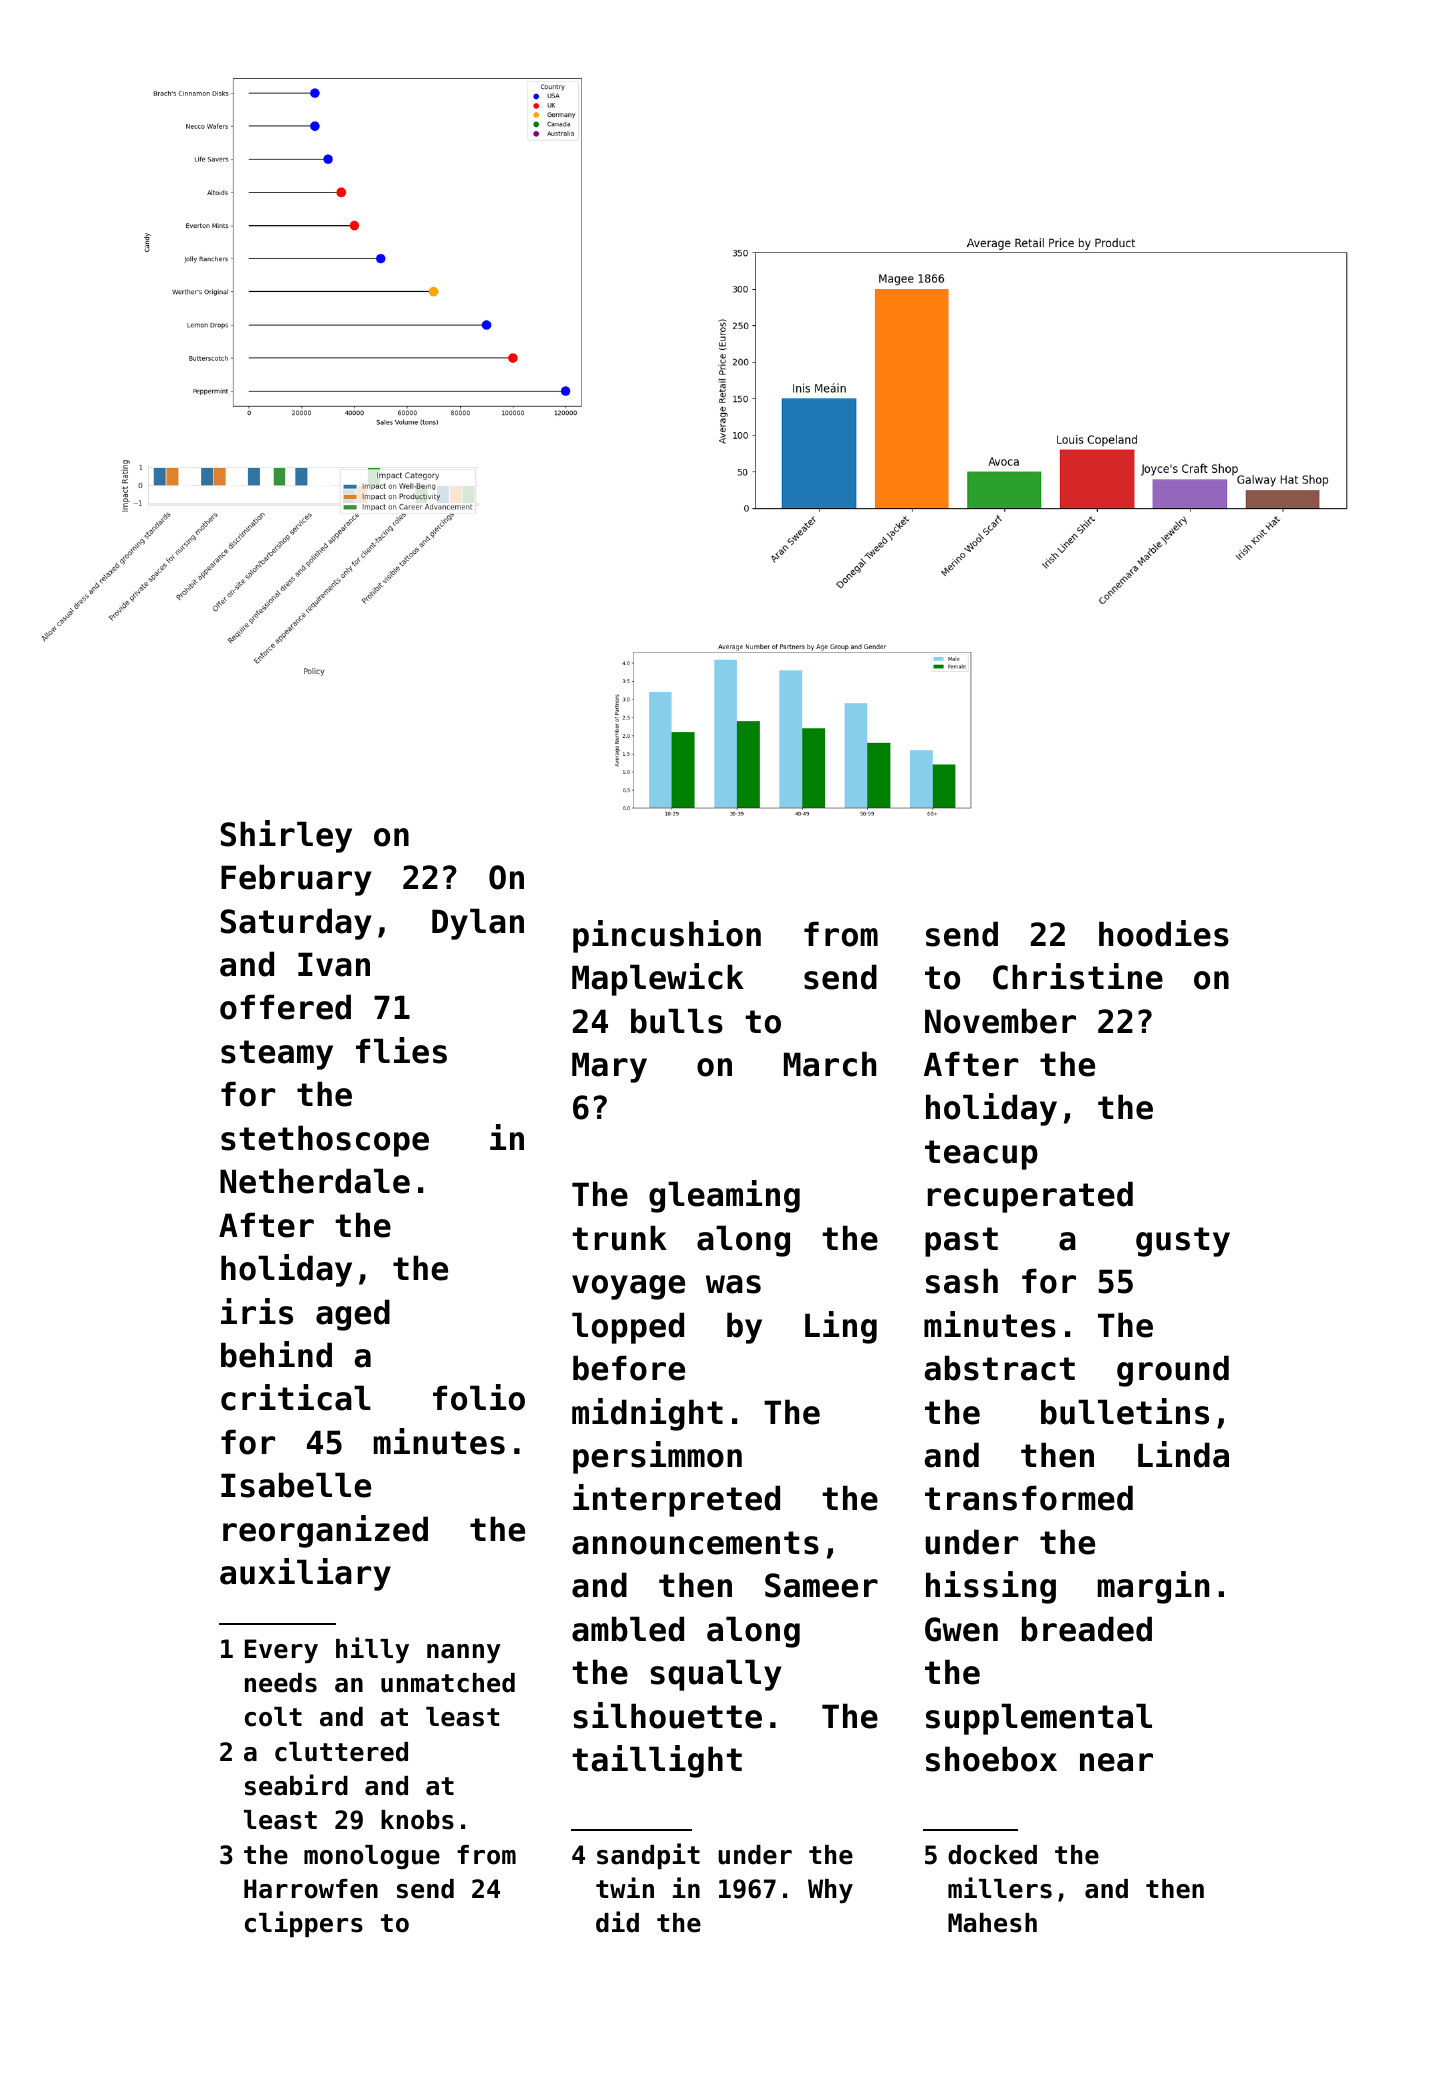 The image size is (1450, 2100). I want to click on critical, so click(296, 1397).
